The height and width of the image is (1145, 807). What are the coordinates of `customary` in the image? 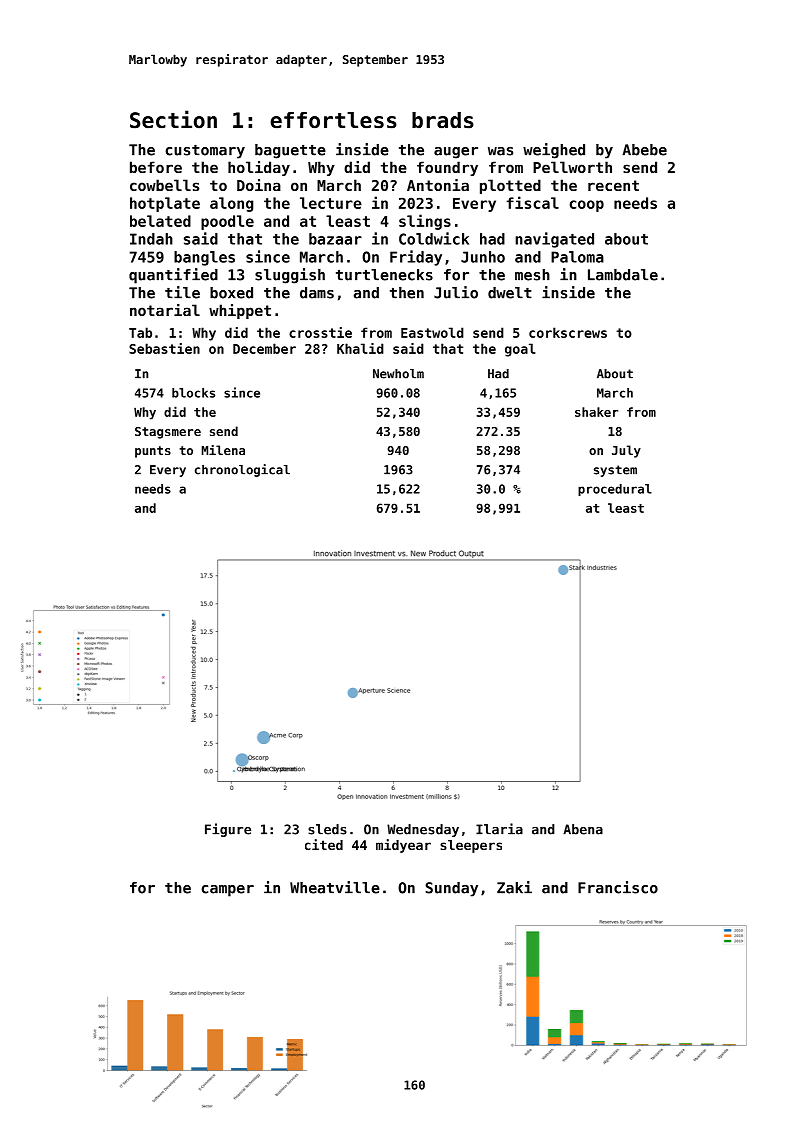 It's located at (205, 152).
